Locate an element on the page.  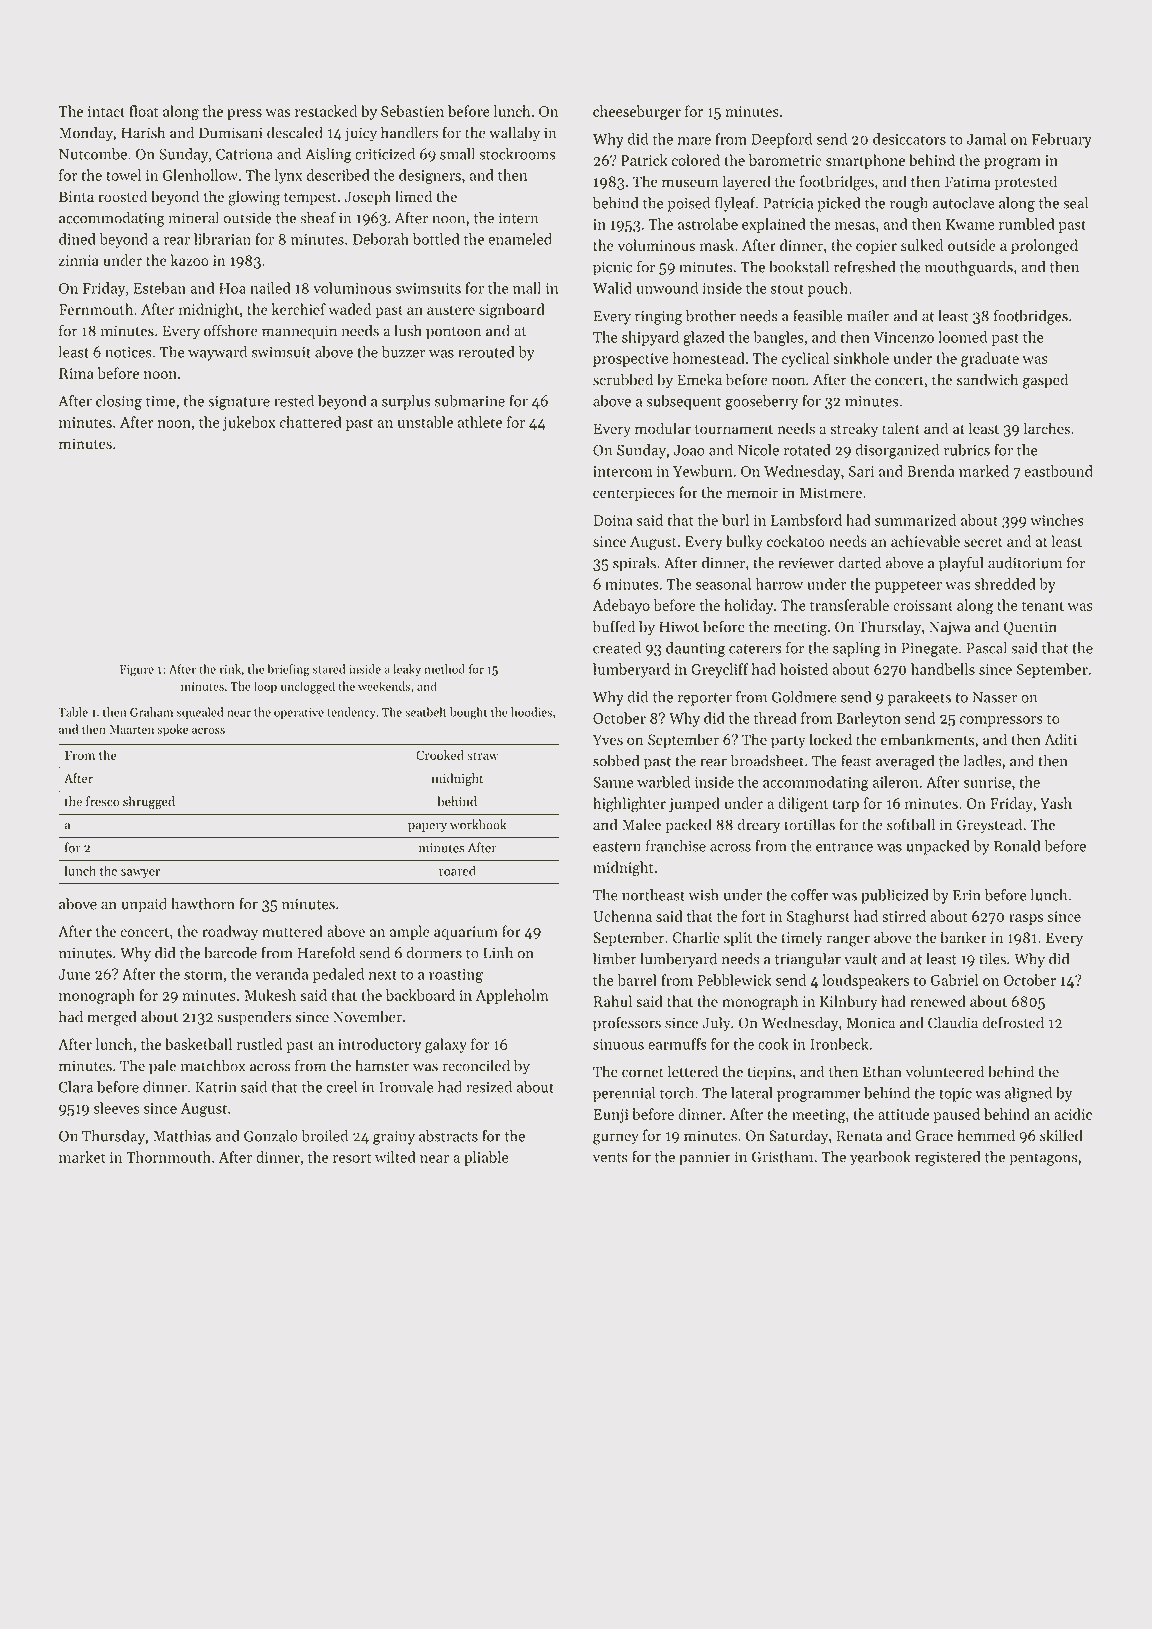
signboard is located at coordinates (512, 311).
